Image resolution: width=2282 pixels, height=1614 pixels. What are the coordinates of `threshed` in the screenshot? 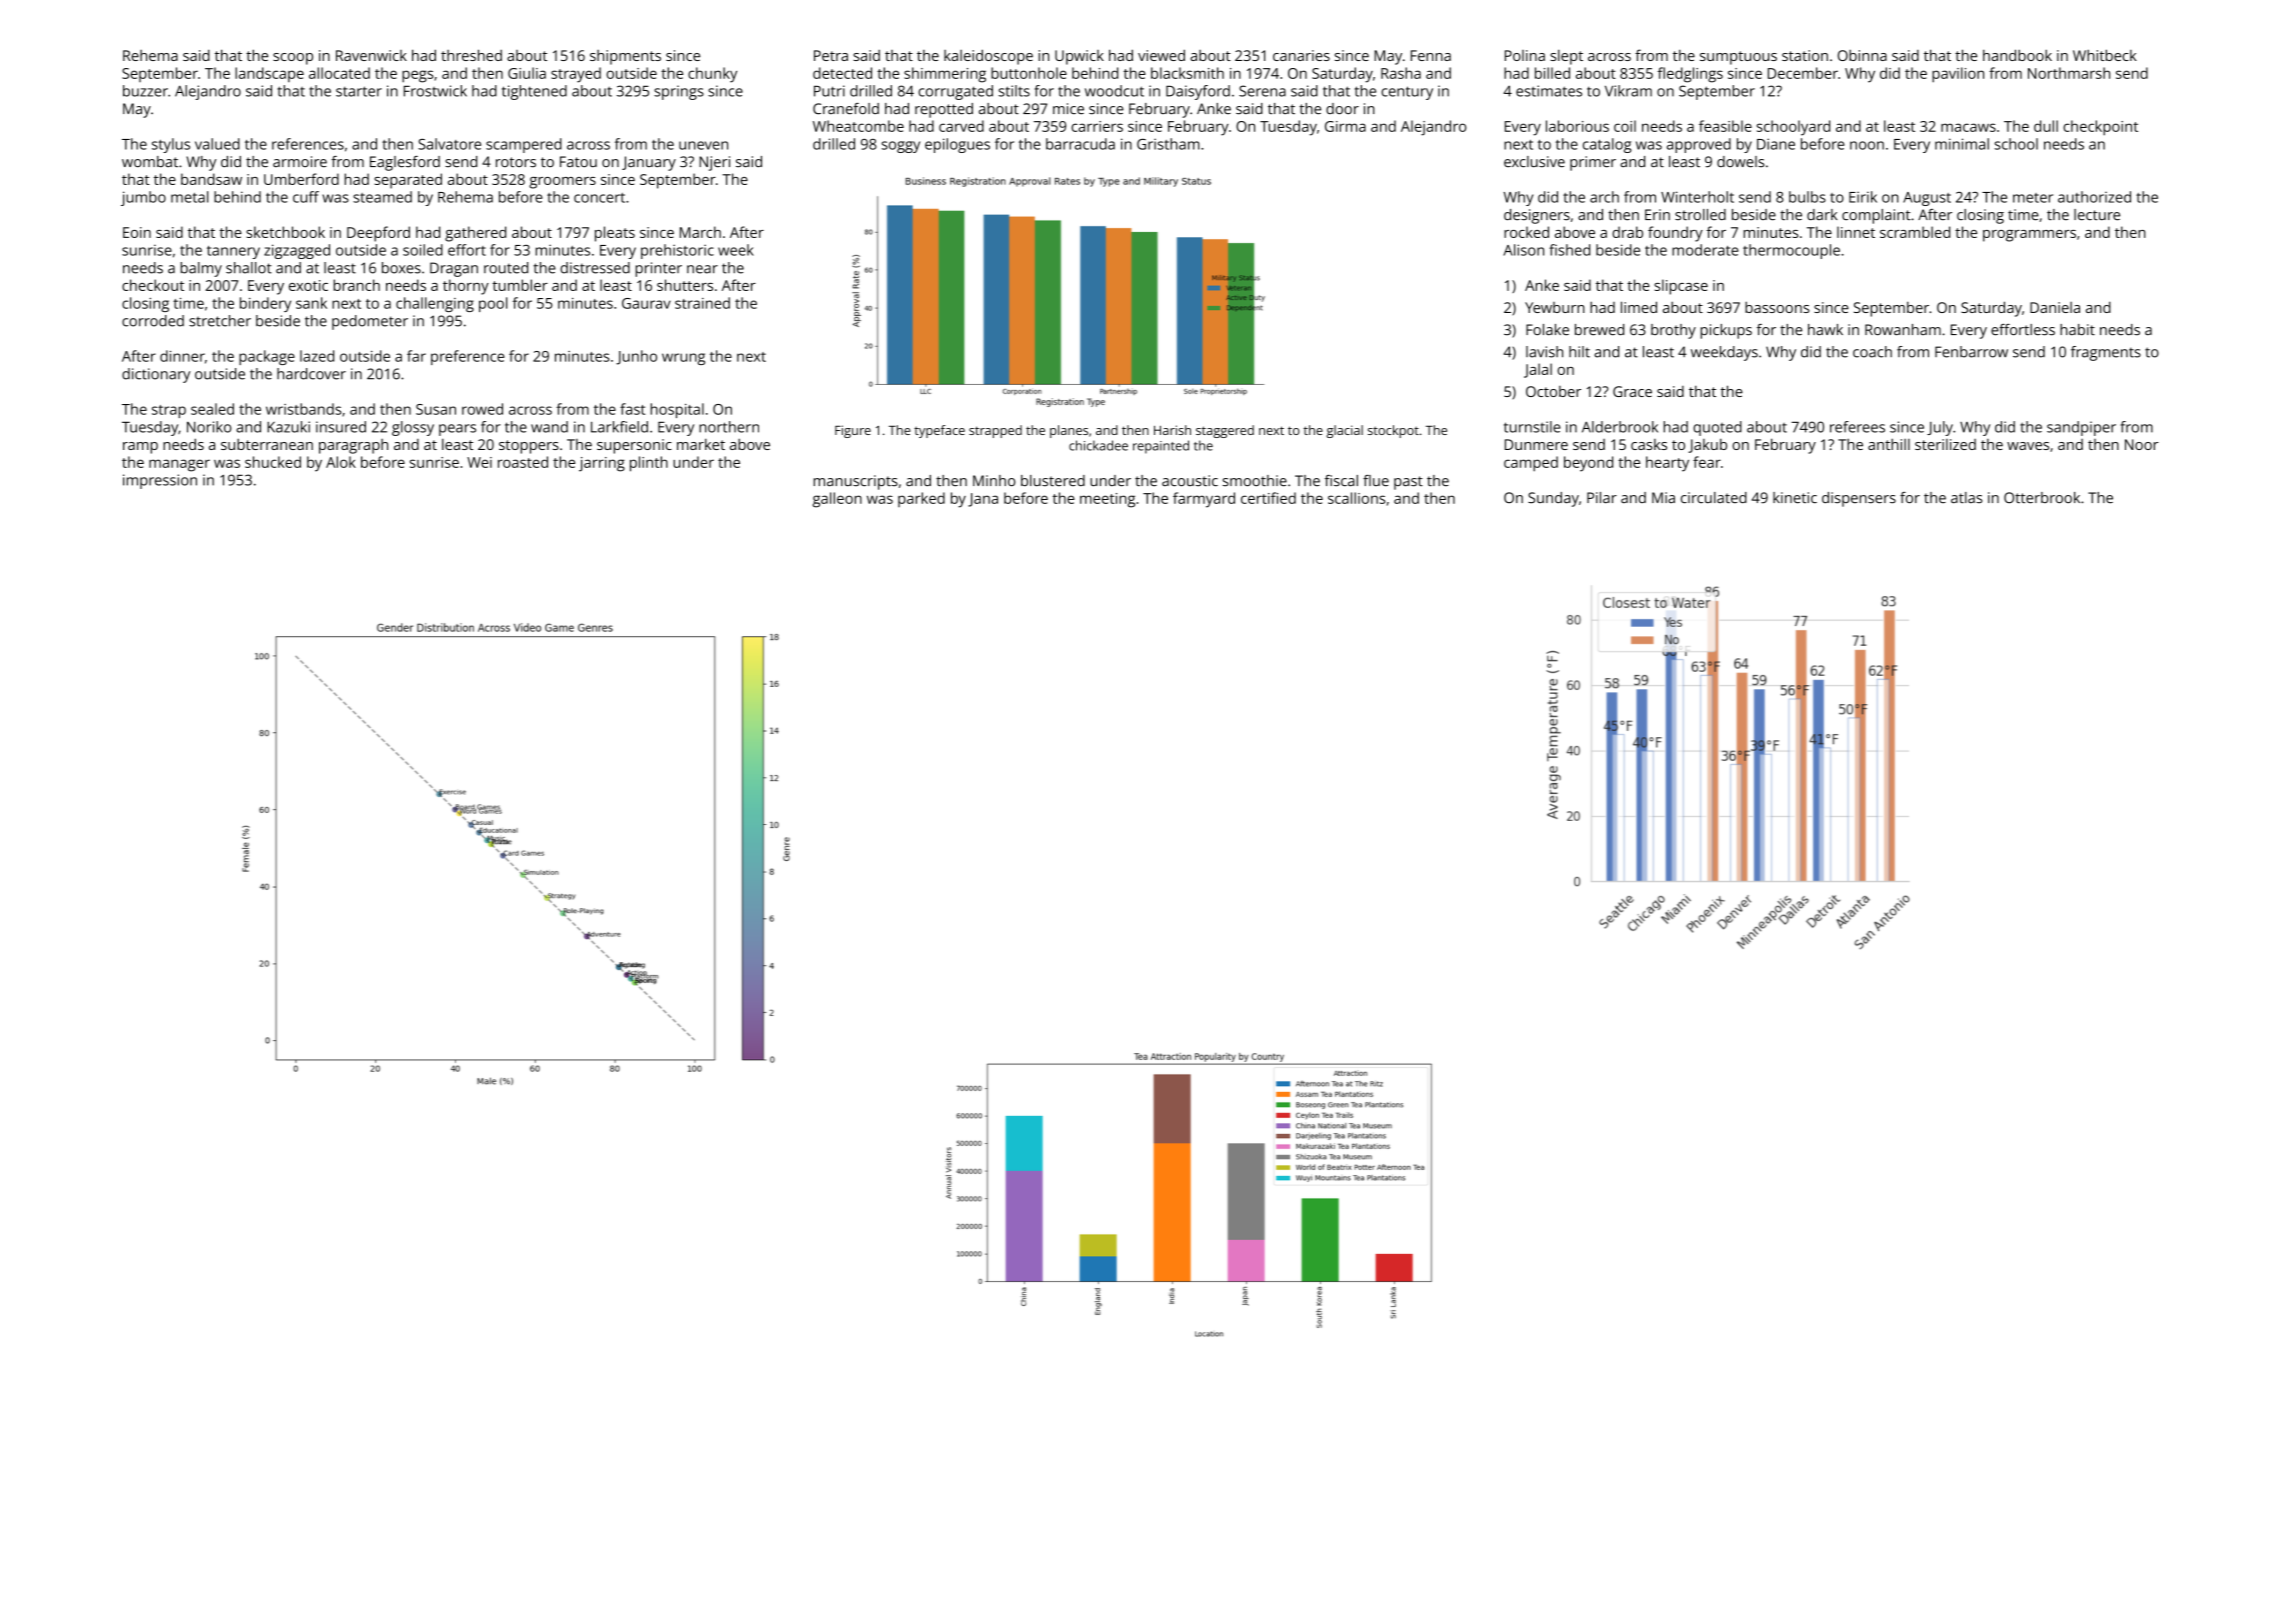 It's located at (471, 55).
